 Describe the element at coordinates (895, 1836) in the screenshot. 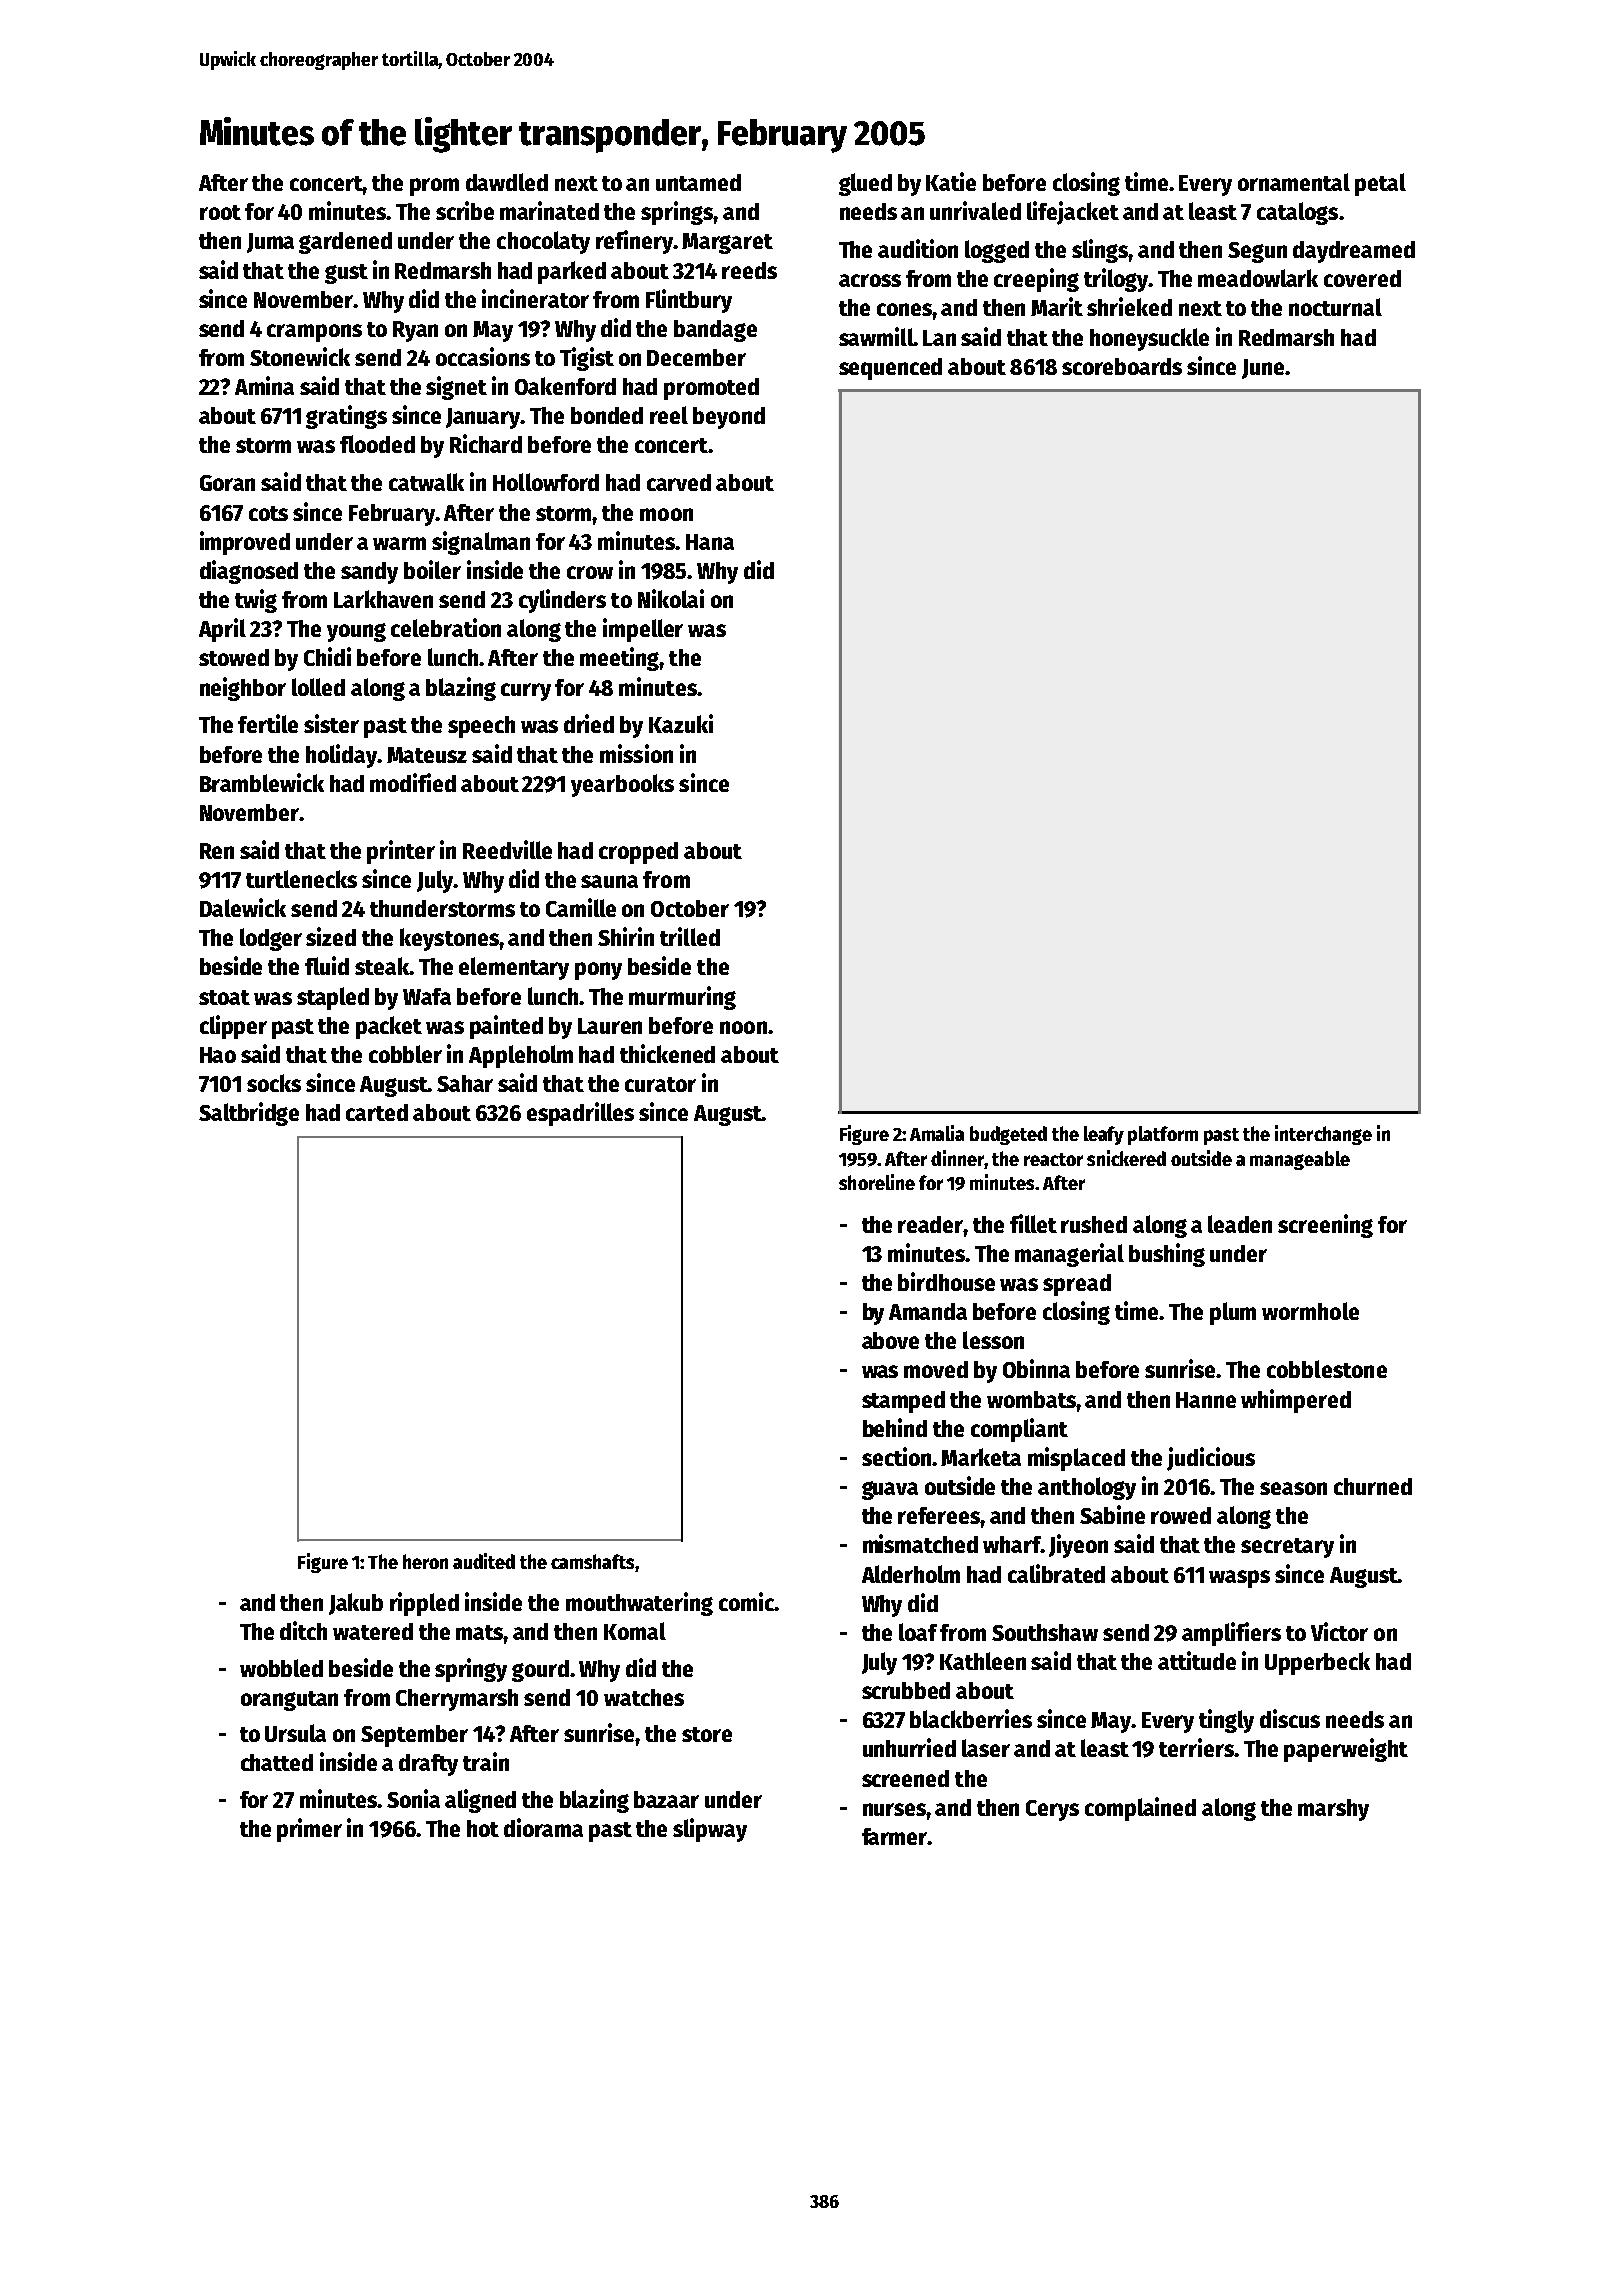

I see `farmer` at that location.
